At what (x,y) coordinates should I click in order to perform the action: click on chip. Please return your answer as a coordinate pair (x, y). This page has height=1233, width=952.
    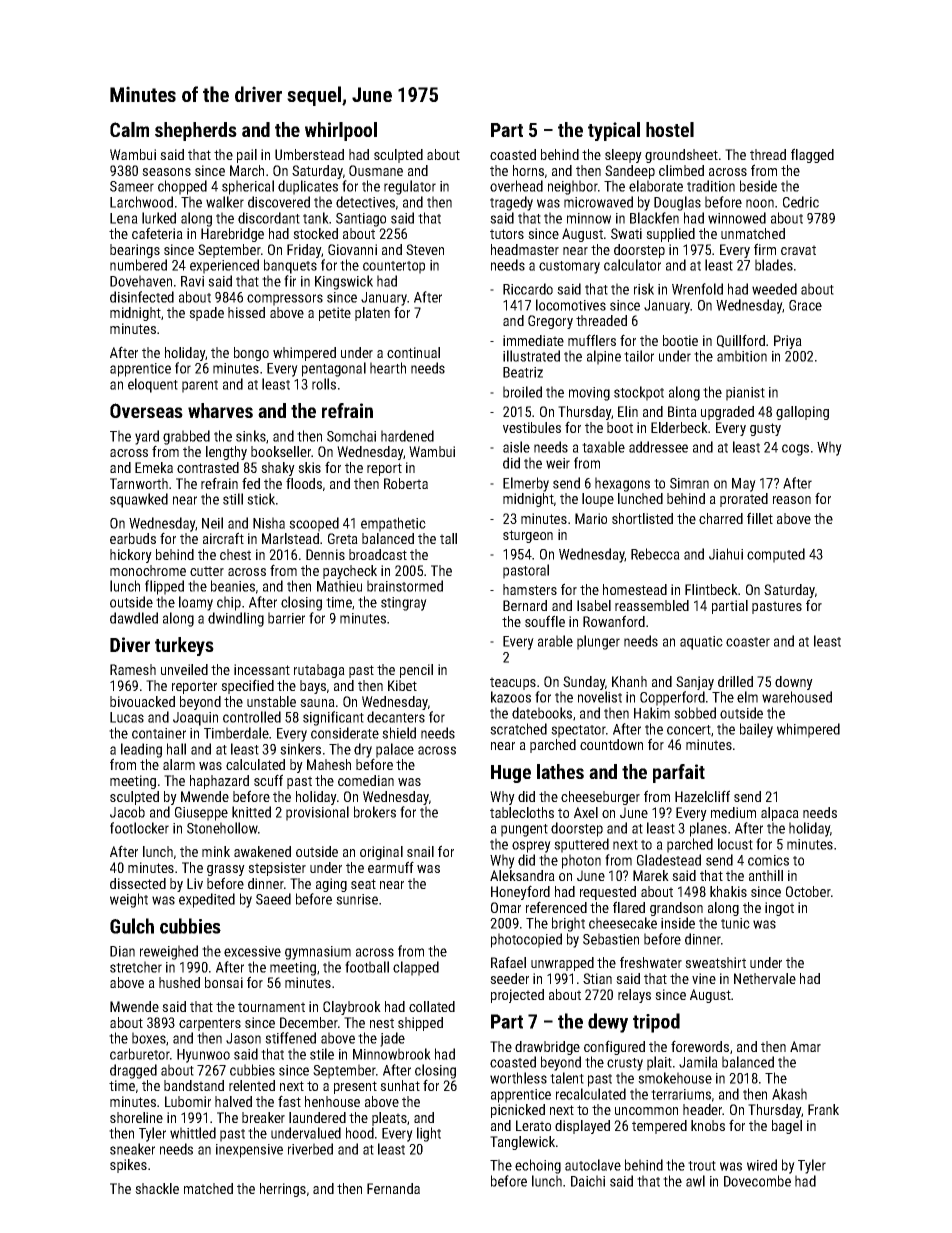
    Looking at the image, I should click on (229, 603).
